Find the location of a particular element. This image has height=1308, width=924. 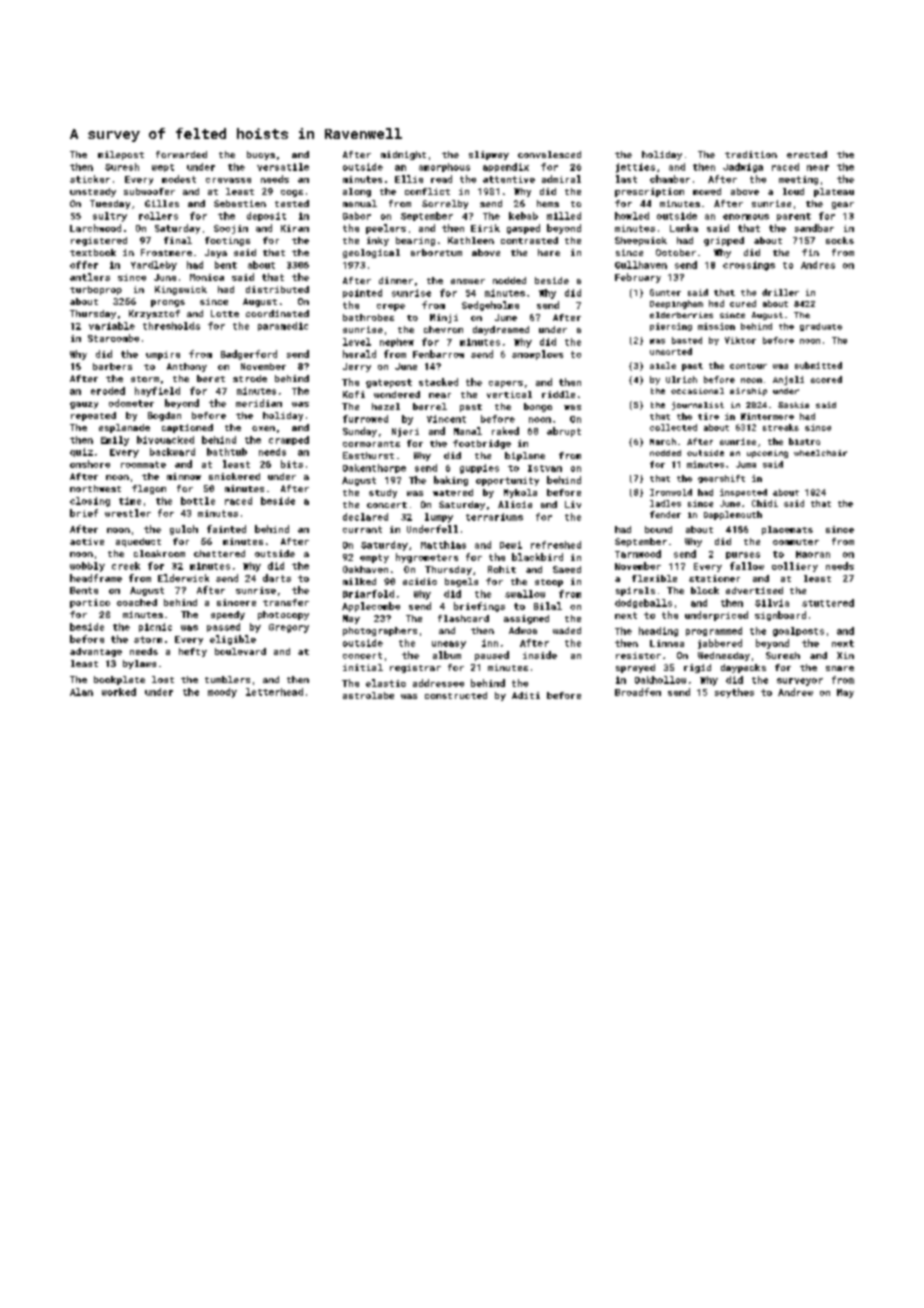

beret is located at coordinates (211, 378).
